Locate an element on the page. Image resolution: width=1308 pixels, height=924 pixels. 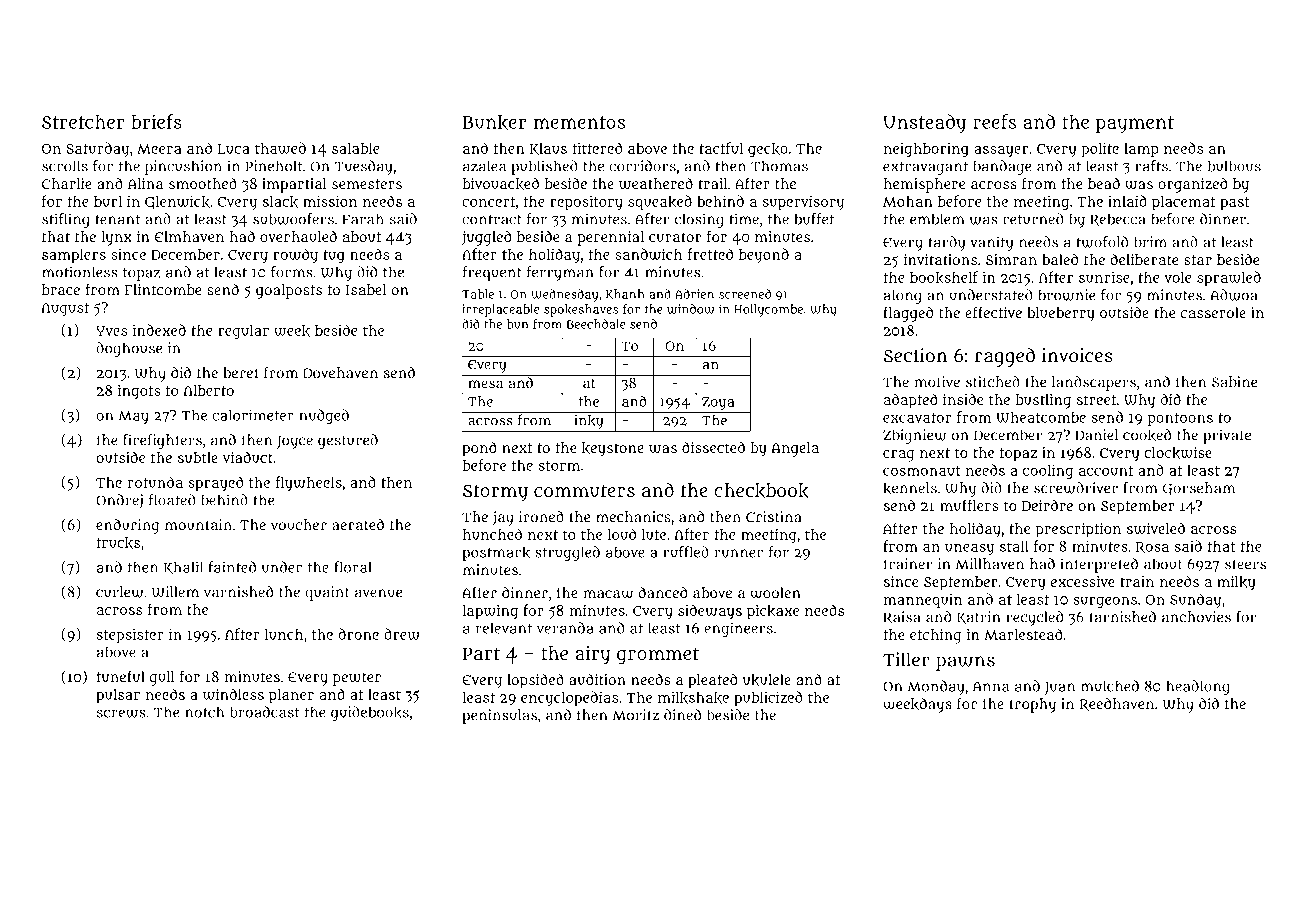
screws is located at coordinates (121, 713).
